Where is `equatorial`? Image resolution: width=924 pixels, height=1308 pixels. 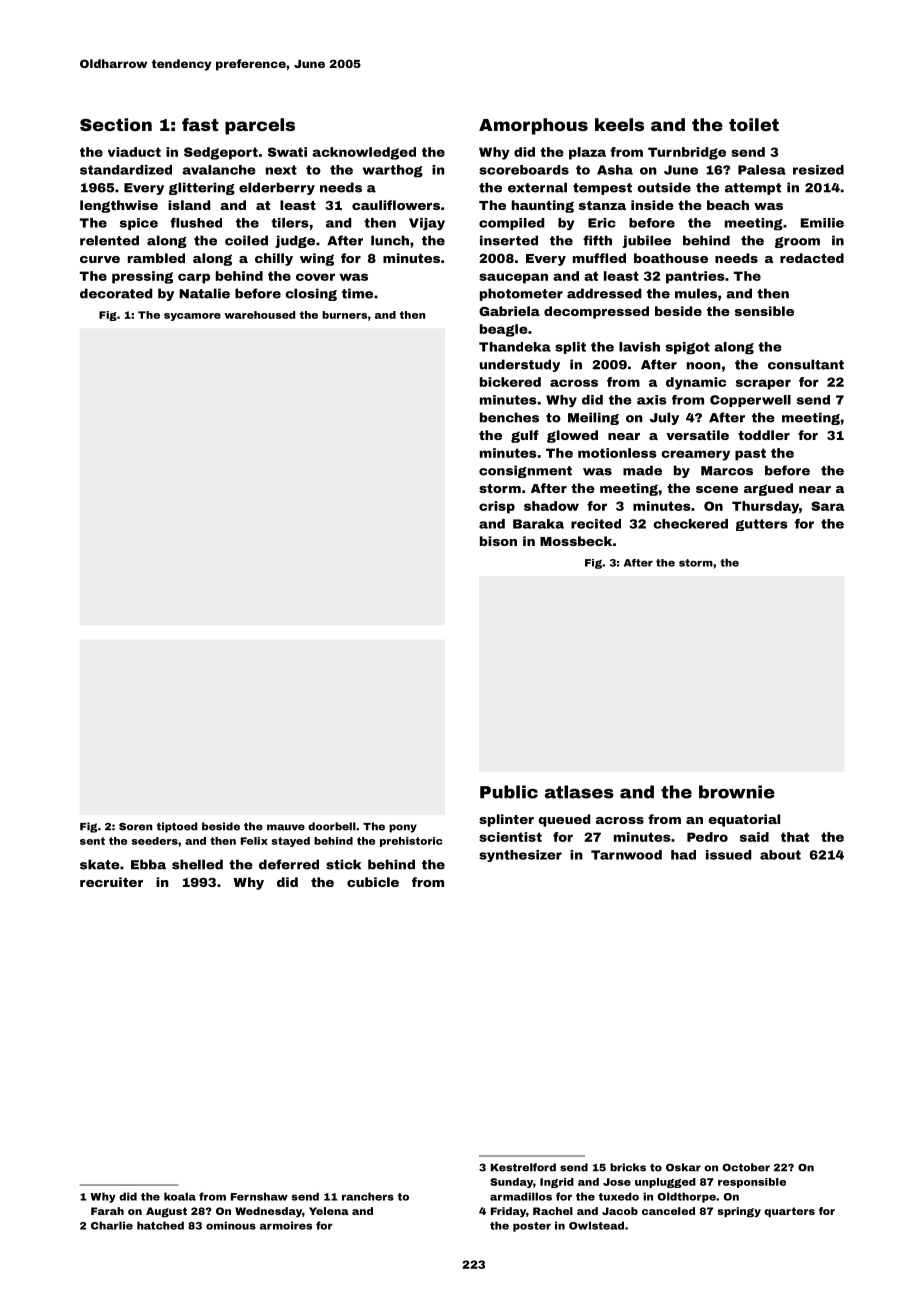 equatorial is located at coordinates (744, 820).
